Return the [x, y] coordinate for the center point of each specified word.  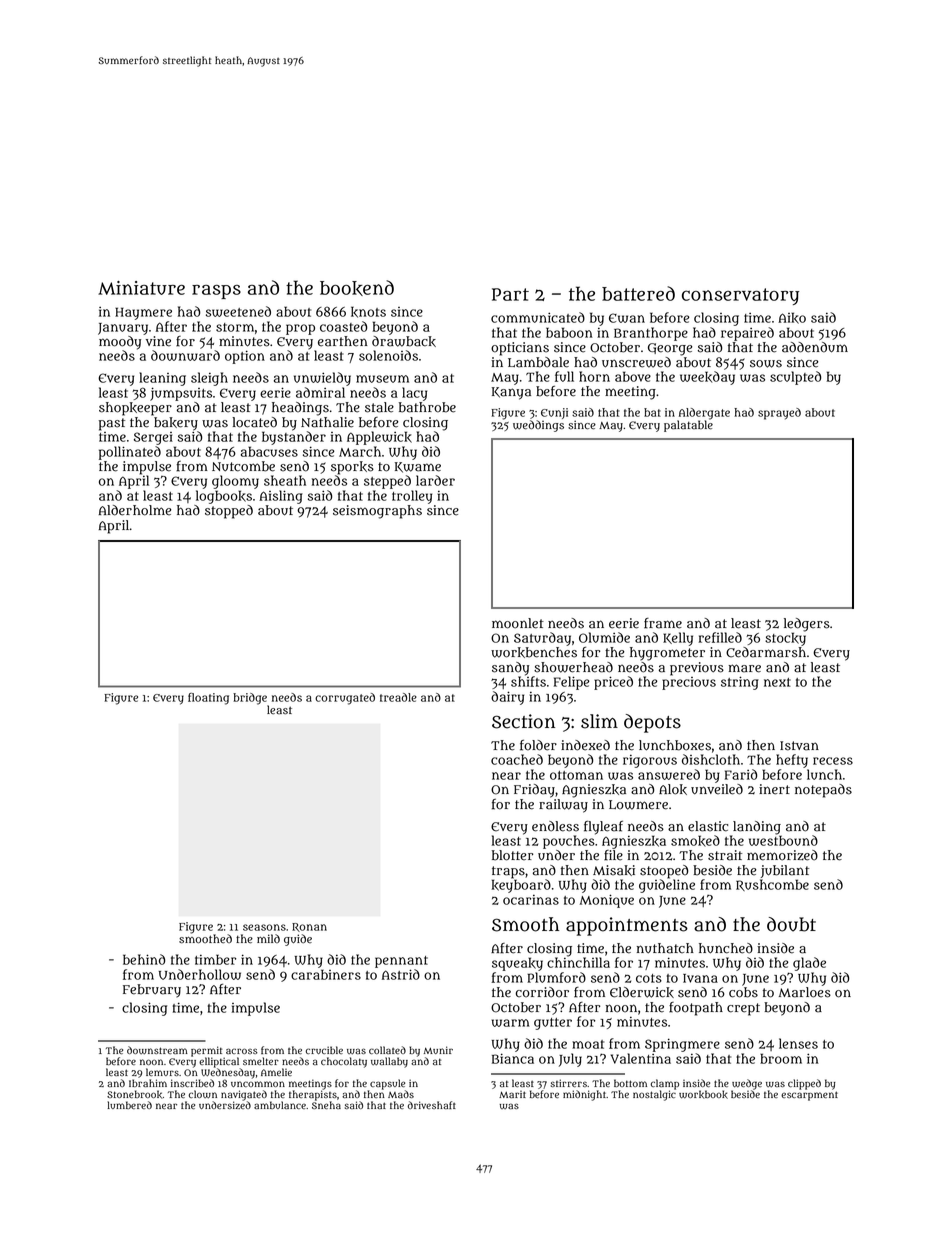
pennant [401, 962]
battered [638, 293]
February [152, 991]
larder [435, 480]
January [123, 329]
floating [208, 699]
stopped [229, 512]
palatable [688, 426]
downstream [157, 1050]
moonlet [518, 623]
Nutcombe [243, 466]
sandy [510, 669]
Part [510, 294]
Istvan [799, 746]
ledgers [807, 625]
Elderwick [642, 992]
